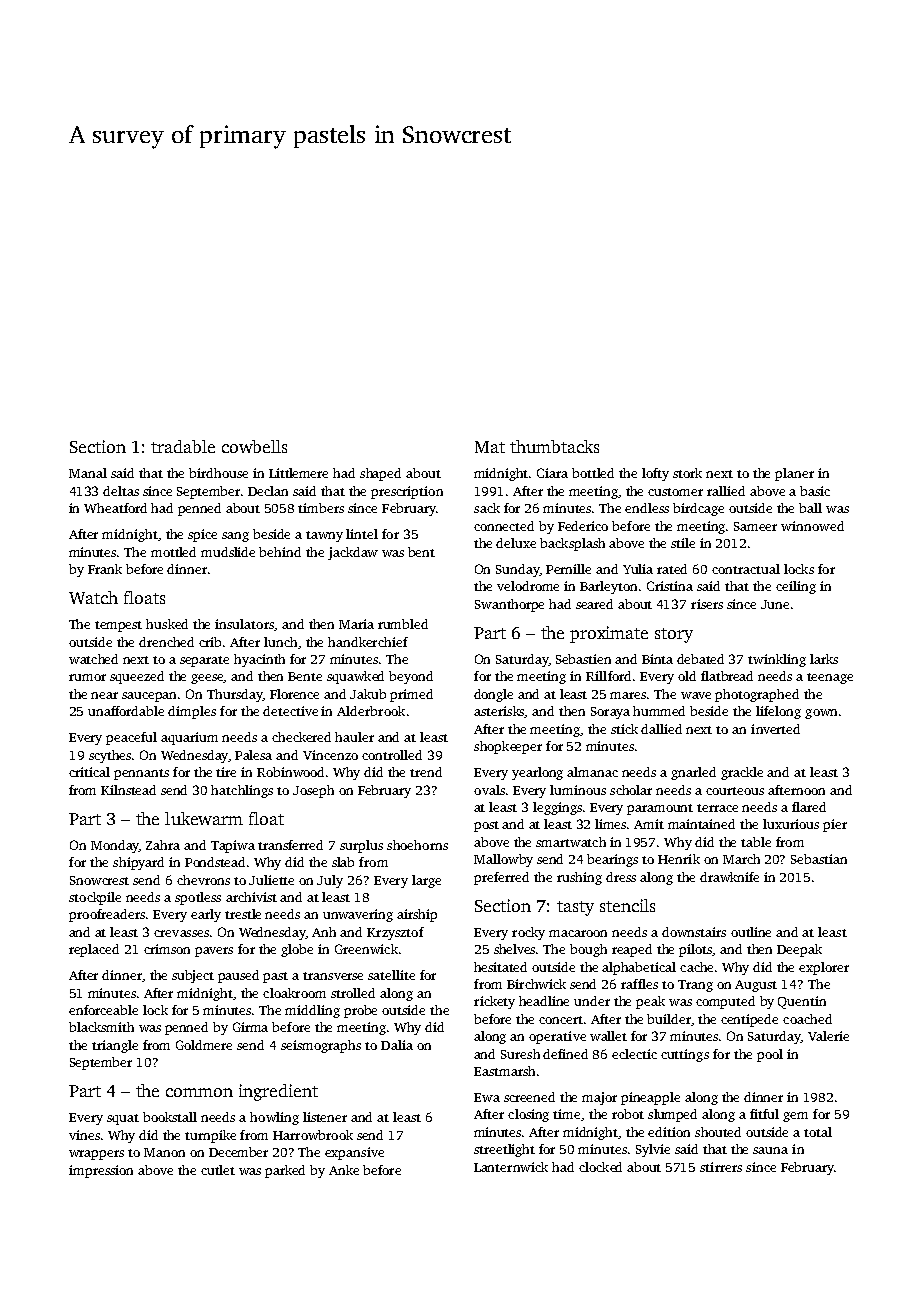 The height and width of the screenshot is (1308, 924). I want to click on impression, so click(101, 1171).
